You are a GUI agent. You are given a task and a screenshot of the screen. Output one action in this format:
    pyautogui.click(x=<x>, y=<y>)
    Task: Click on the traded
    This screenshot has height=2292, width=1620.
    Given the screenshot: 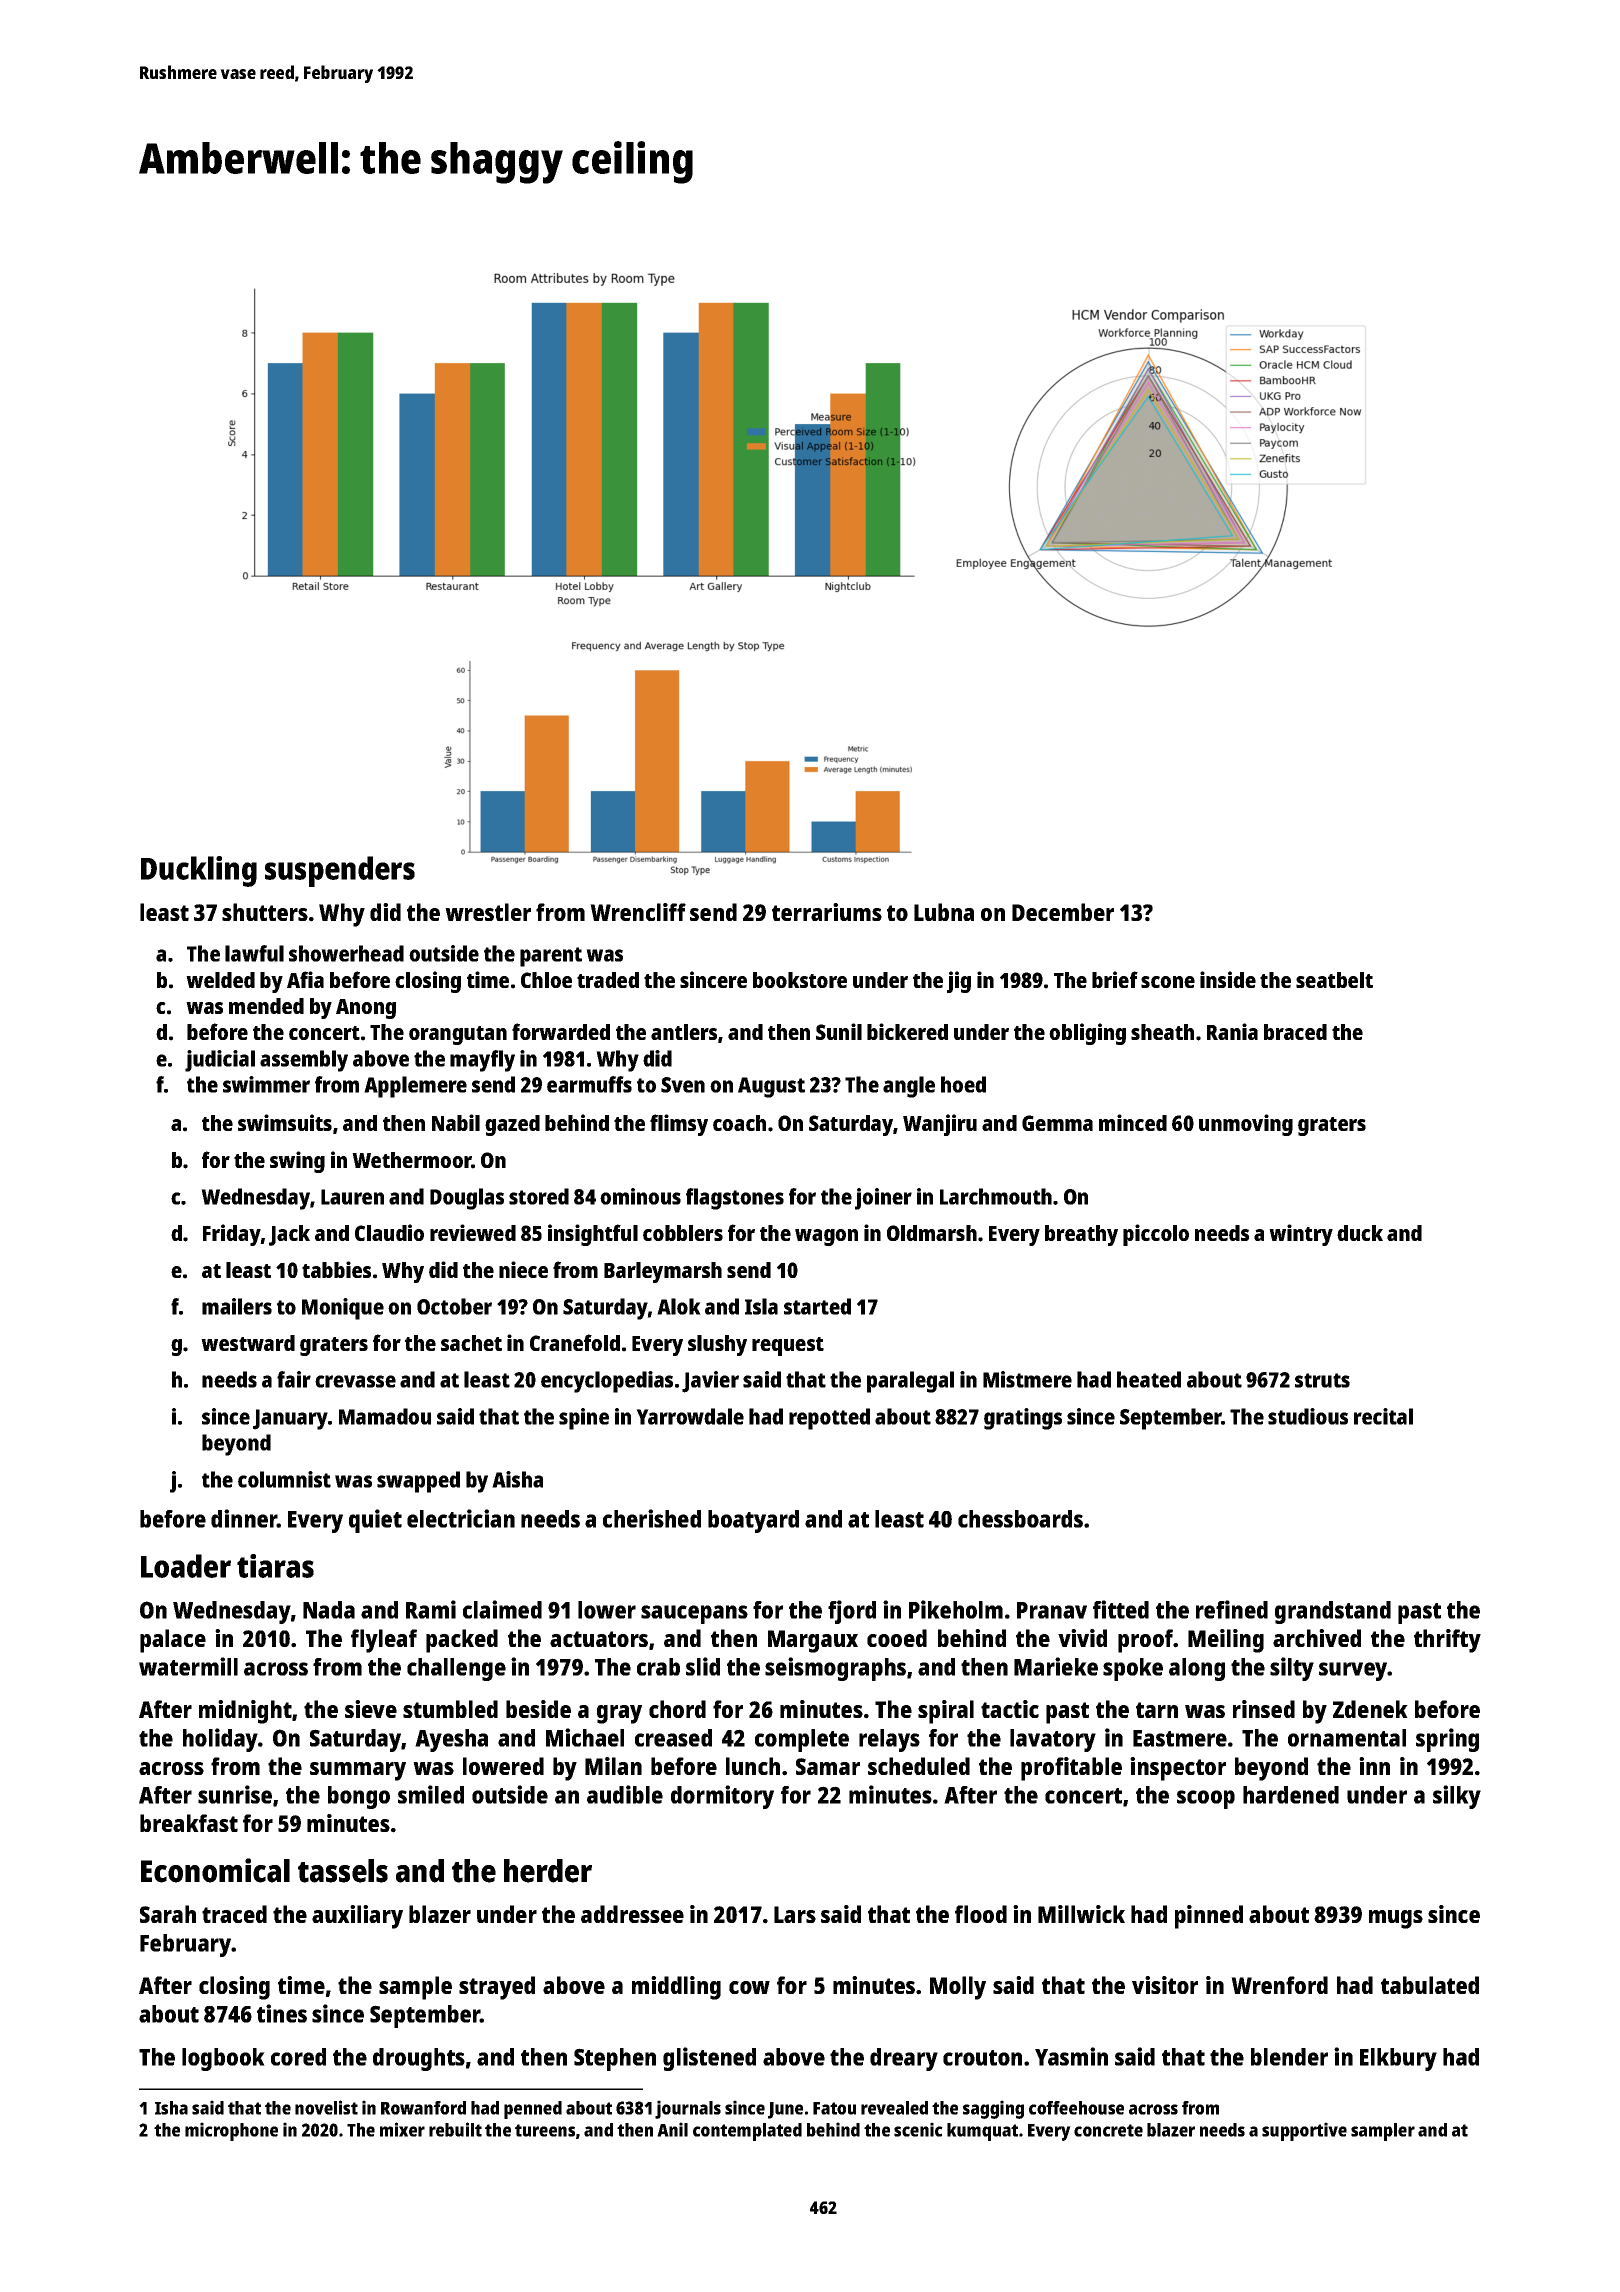 What is the action you would take?
    pyautogui.click(x=608, y=980)
